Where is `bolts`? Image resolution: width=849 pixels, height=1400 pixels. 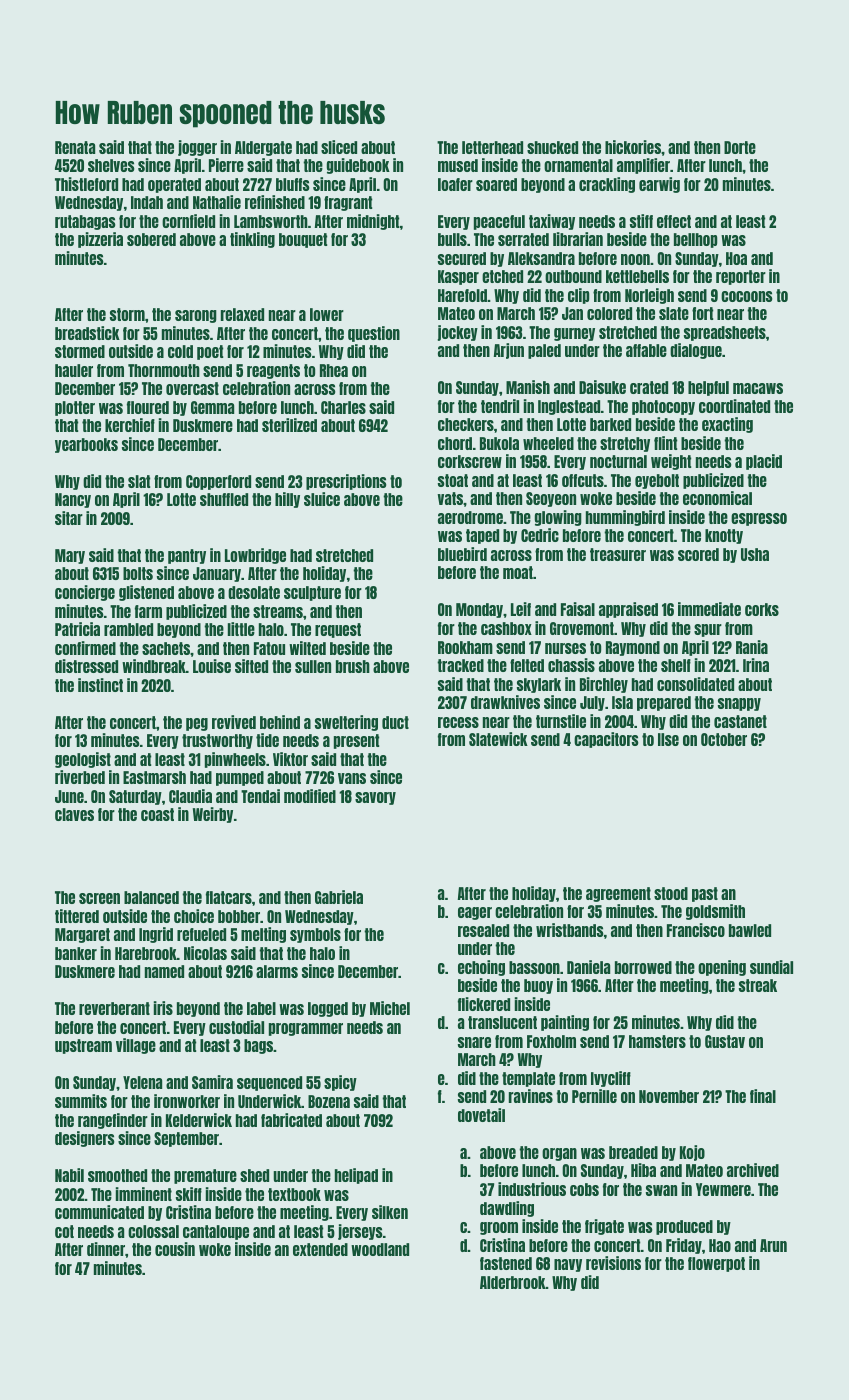 bolts is located at coordinates (138, 573).
